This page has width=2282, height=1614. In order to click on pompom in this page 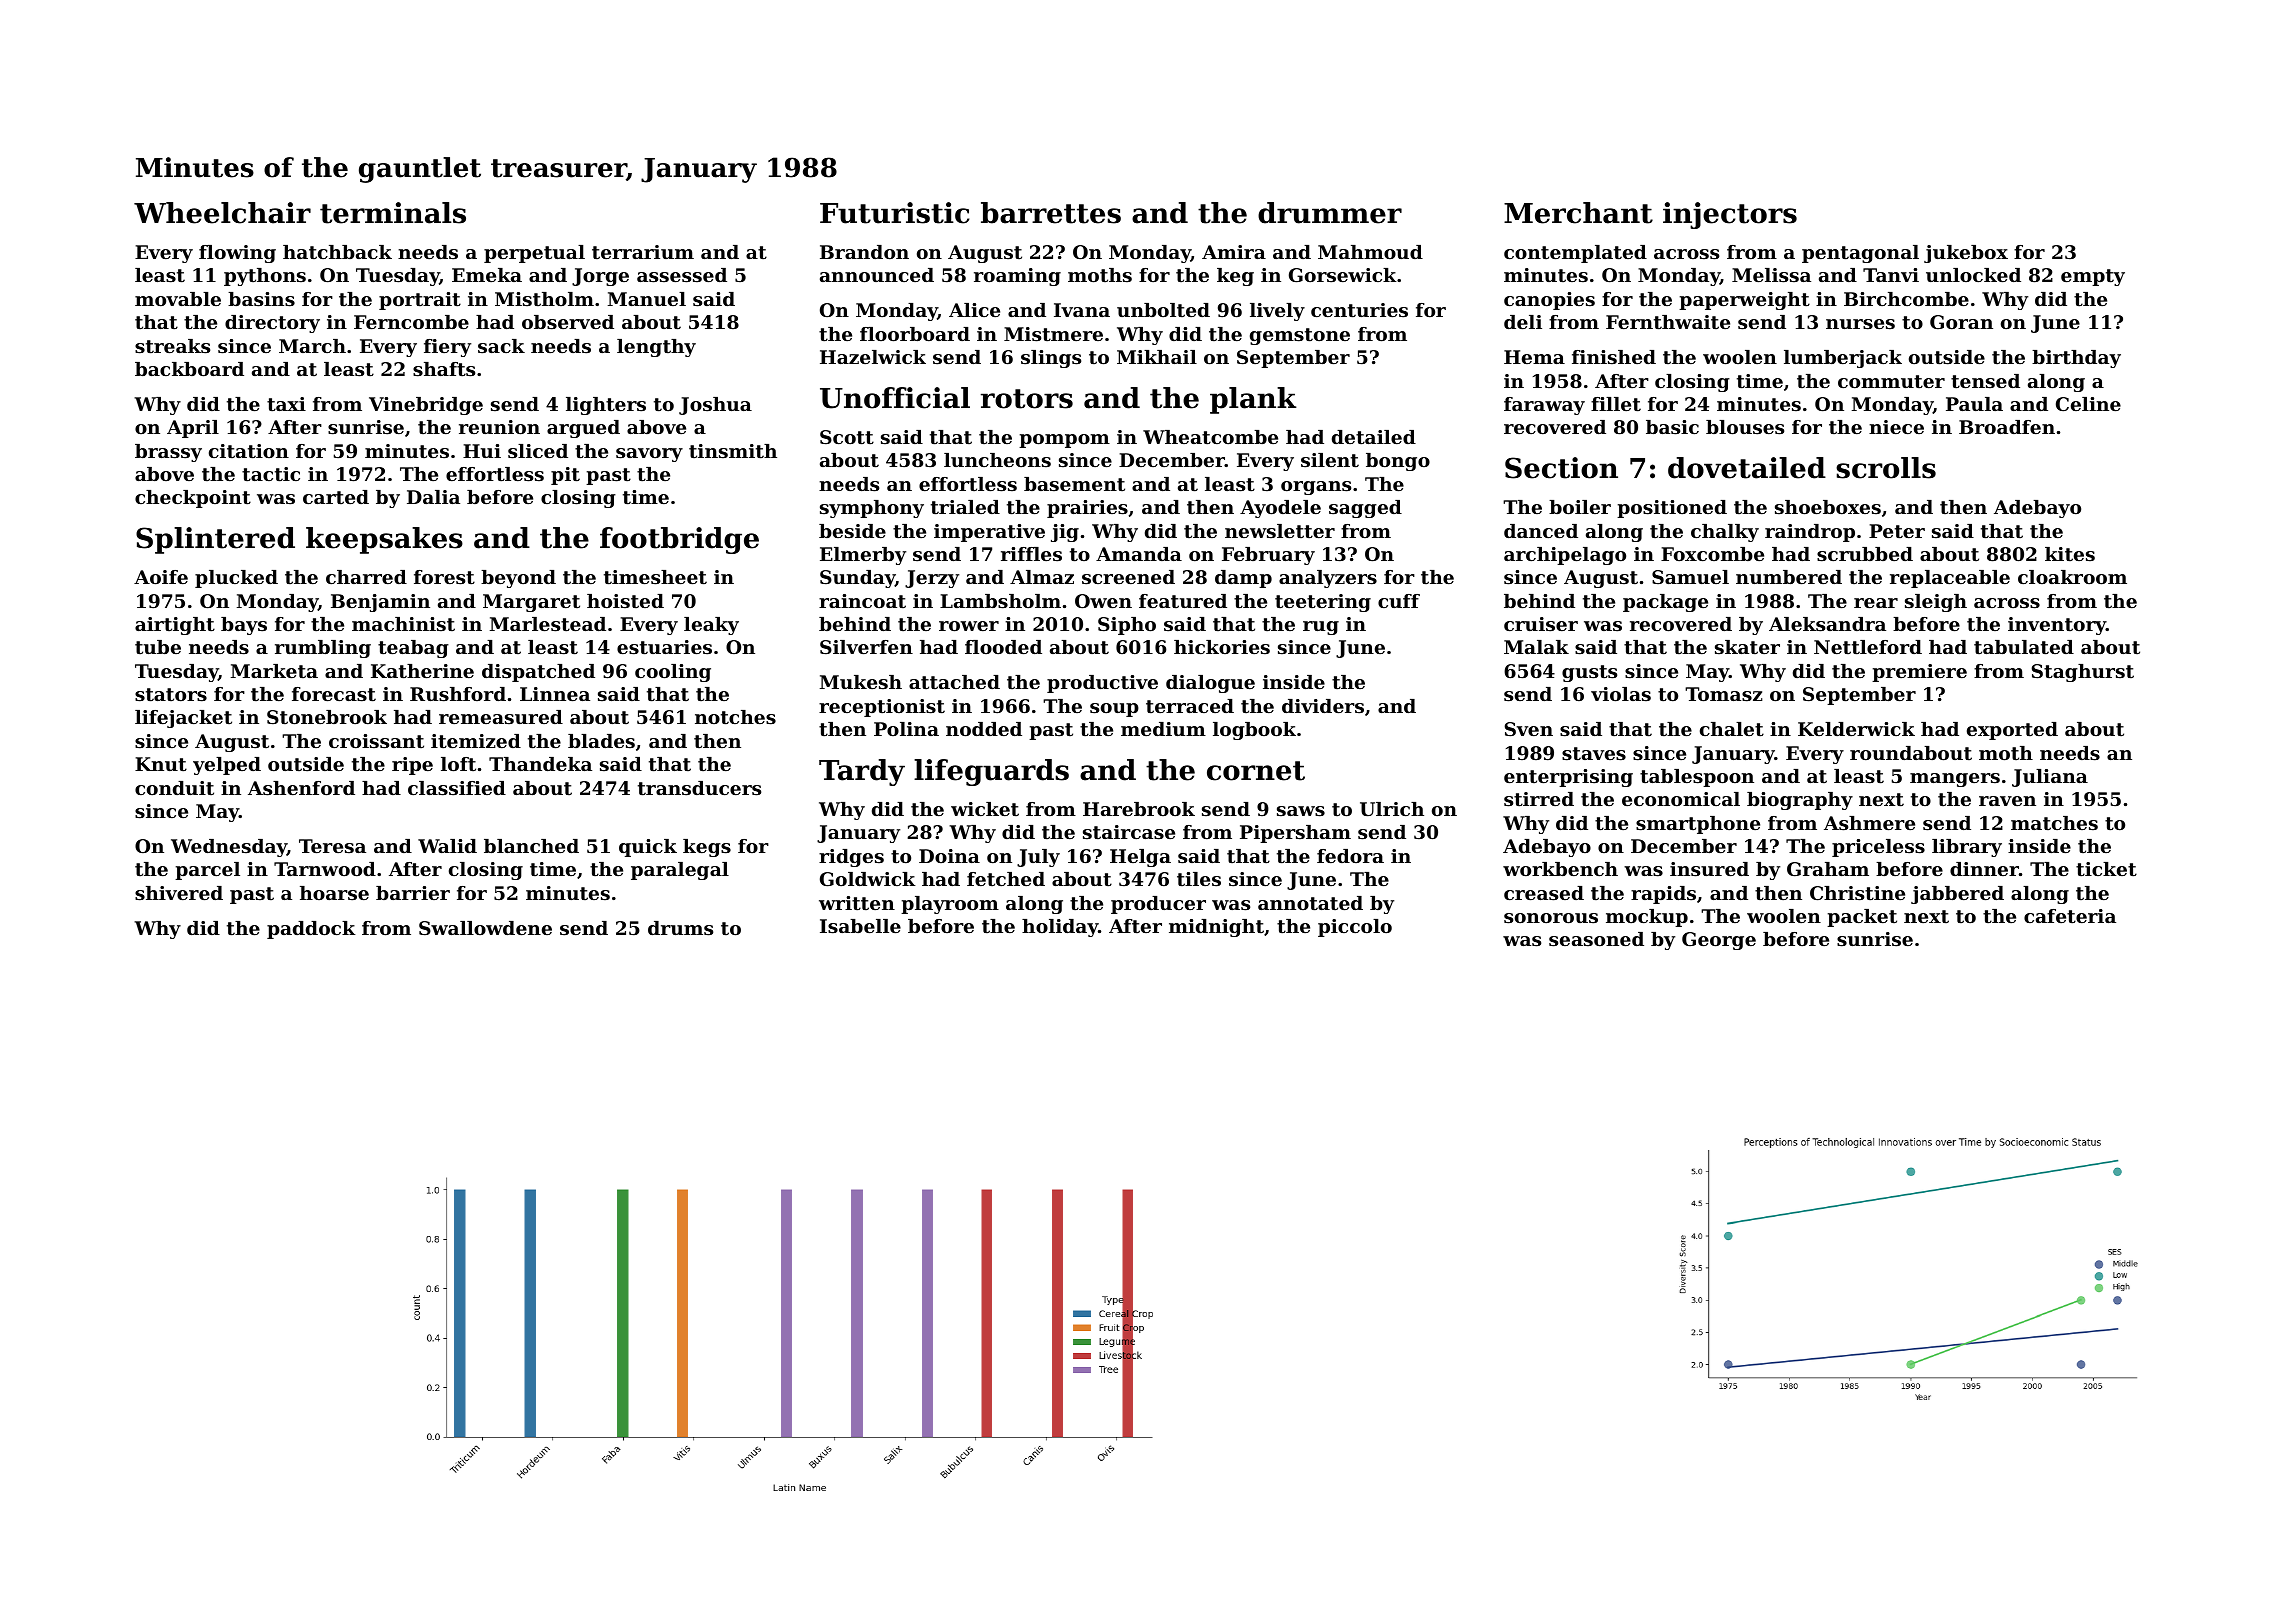, I will do `click(1064, 441)`.
